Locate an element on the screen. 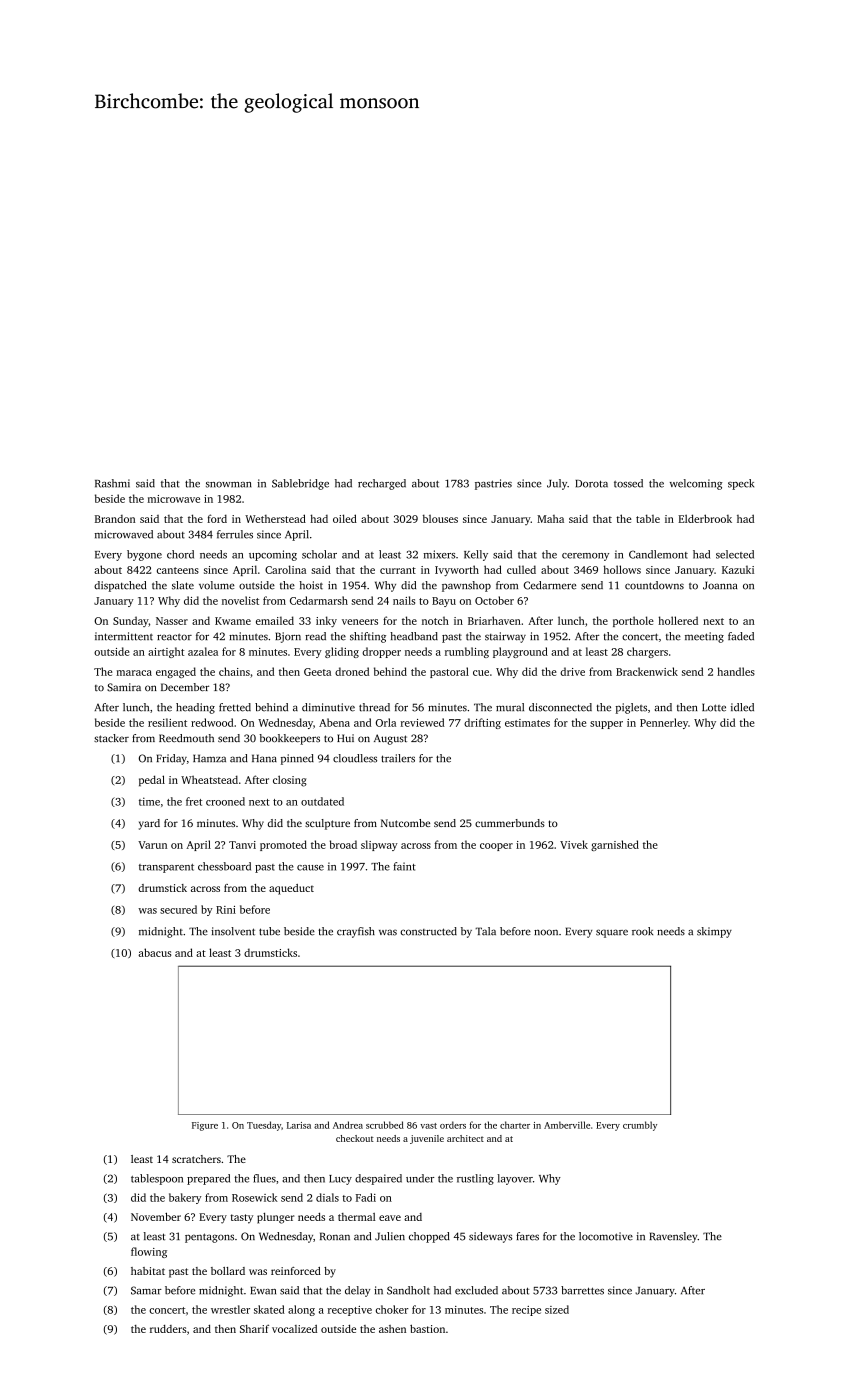 The image size is (849, 1400). orders is located at coordinates (453, 1125).
